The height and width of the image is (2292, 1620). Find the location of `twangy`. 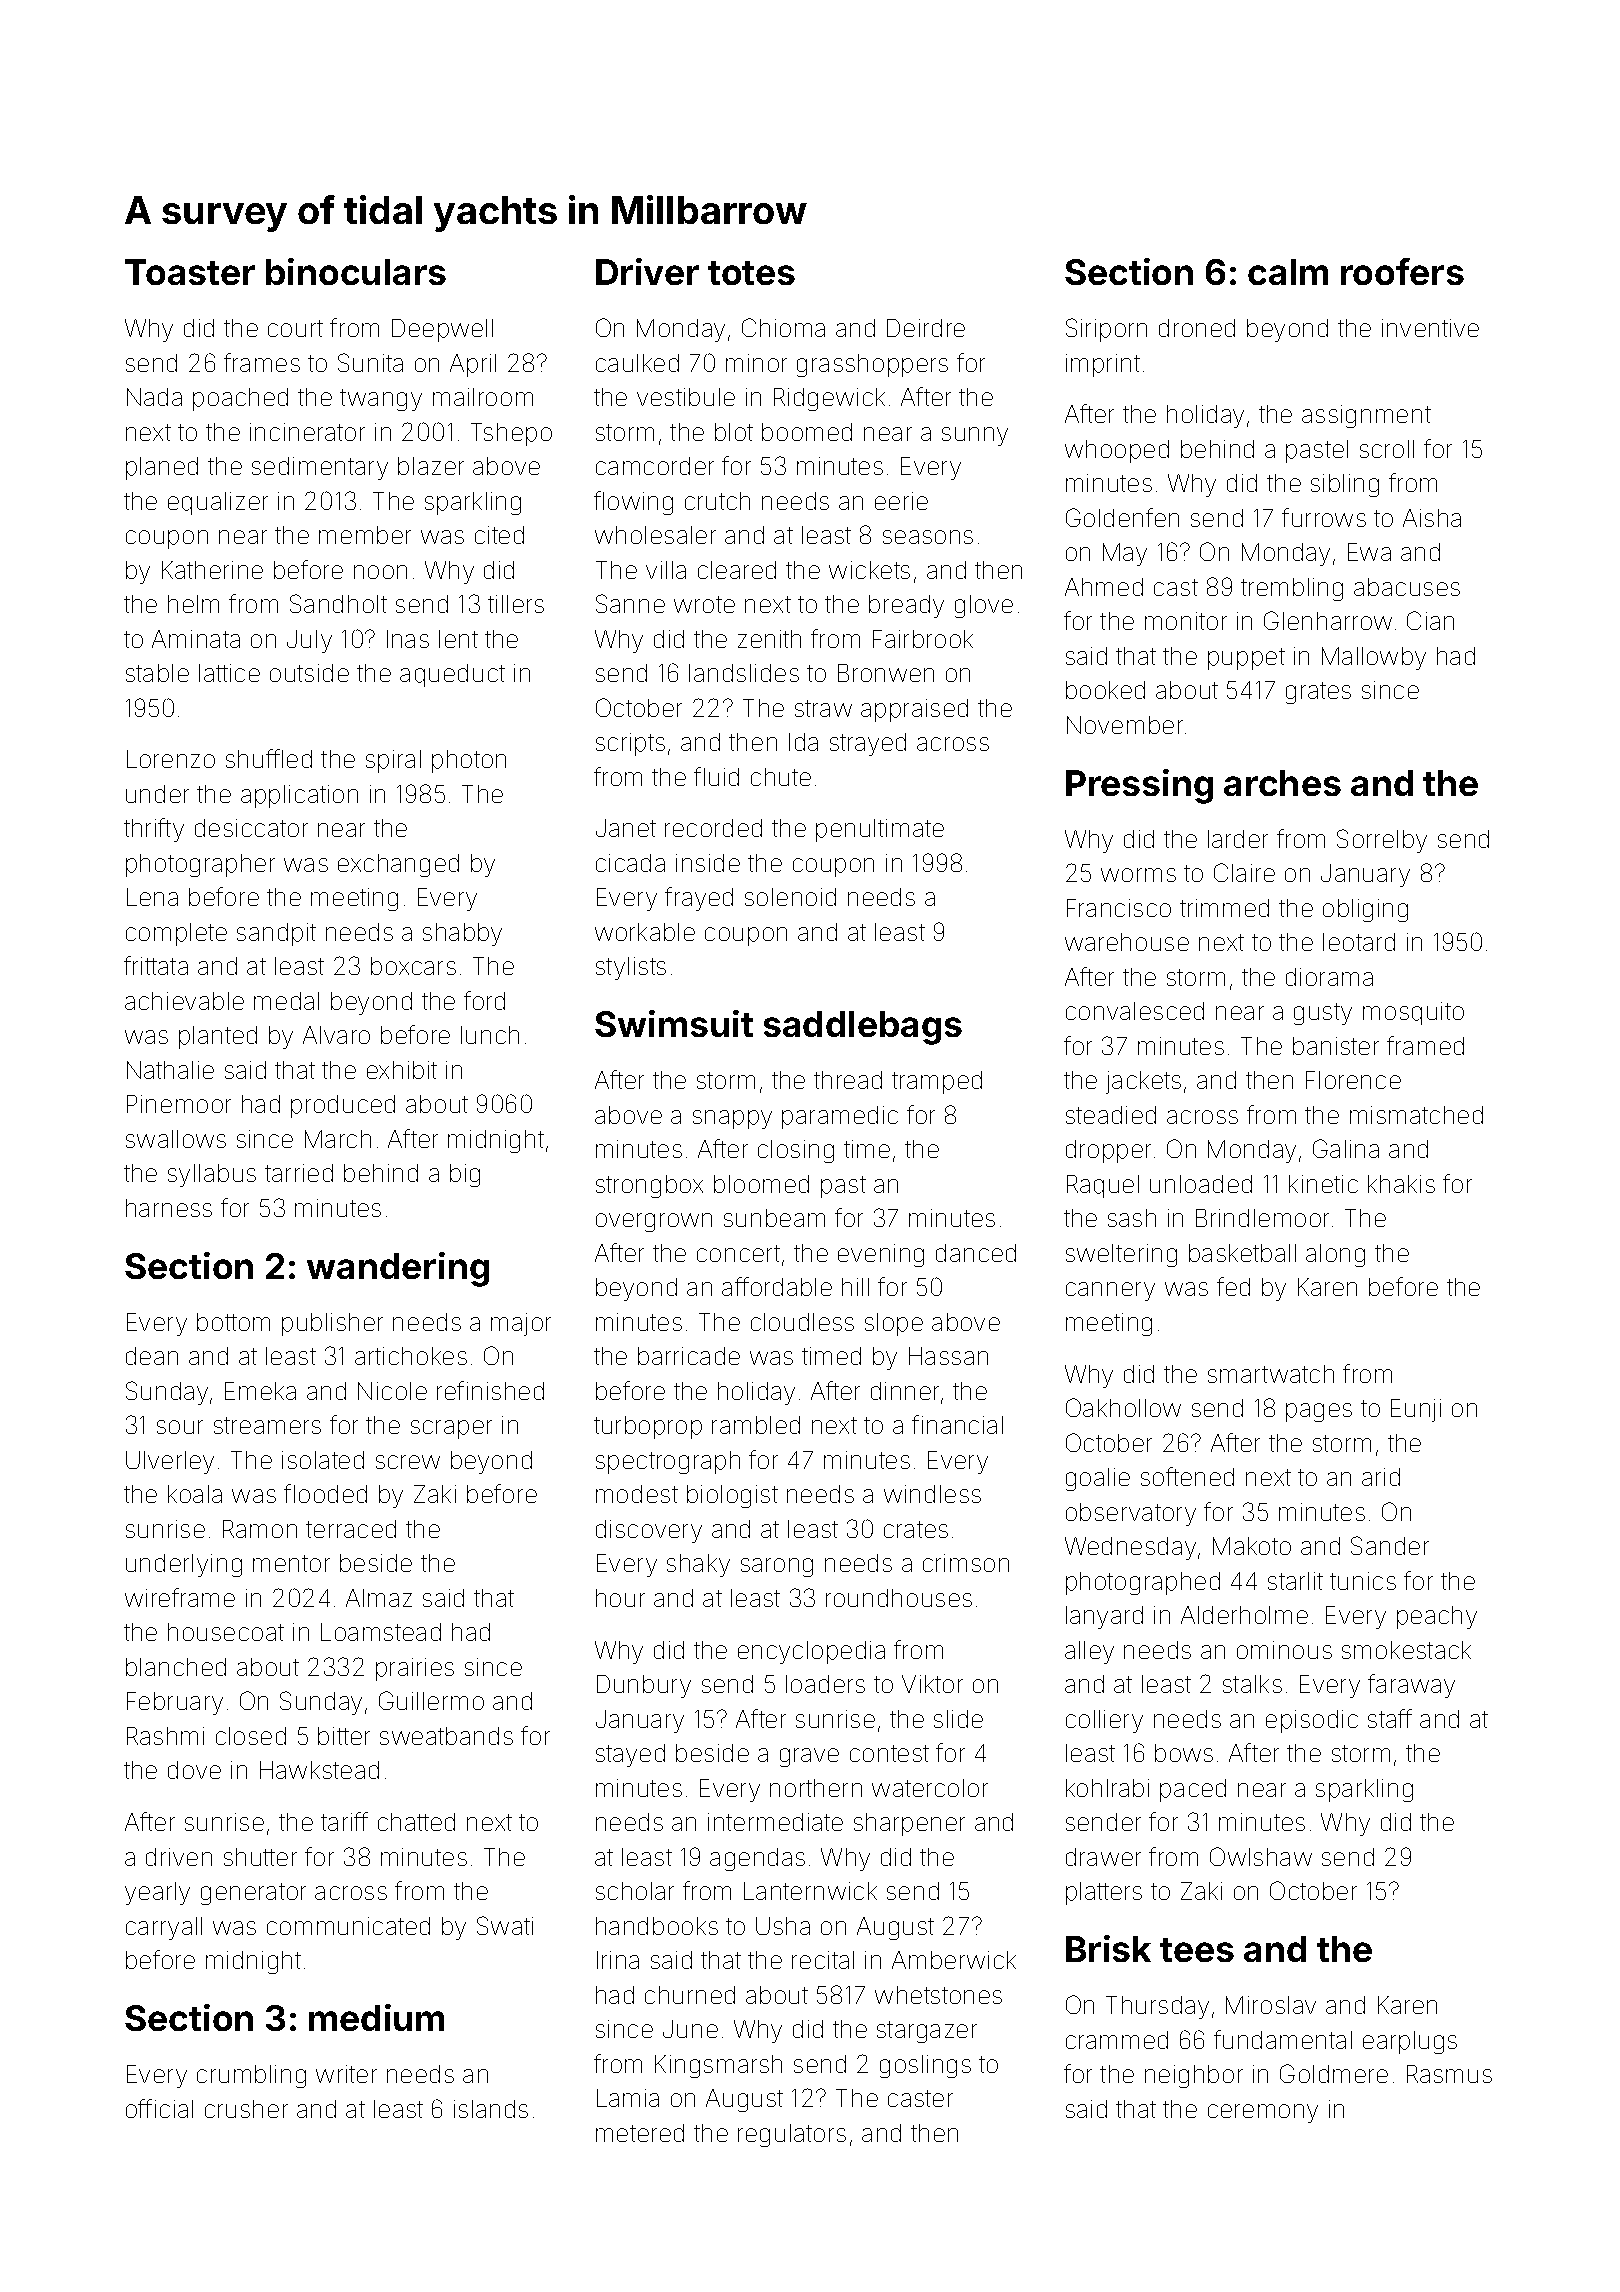

twangy is located at coordinates (381, 400).
